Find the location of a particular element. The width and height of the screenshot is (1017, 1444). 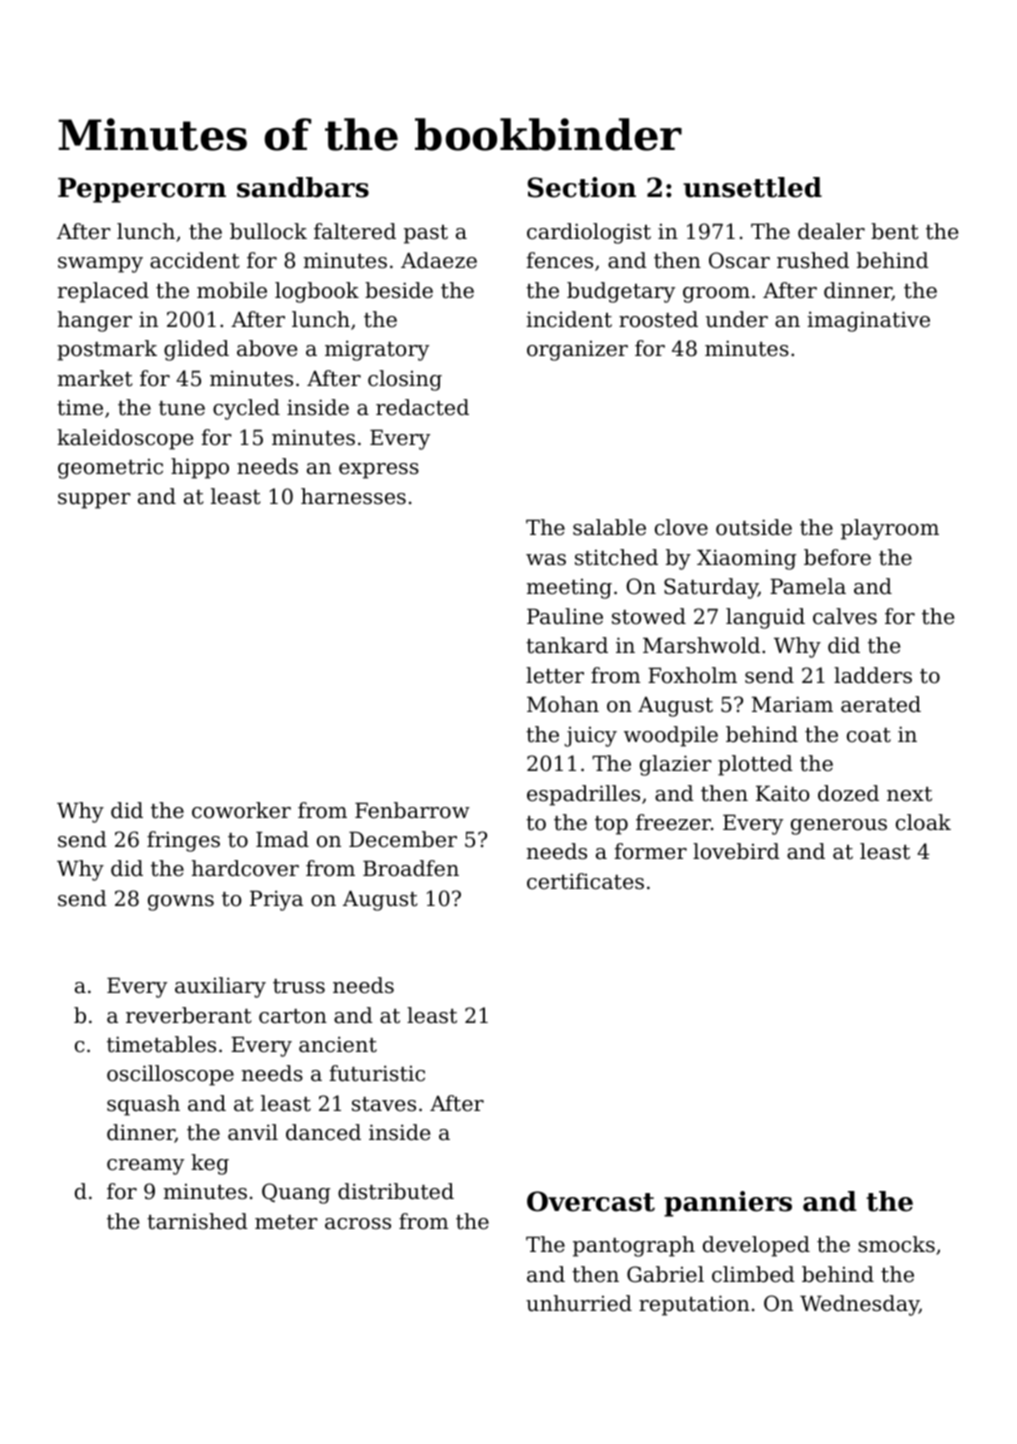

Peppercorn is located at coordinates (142, 190).
